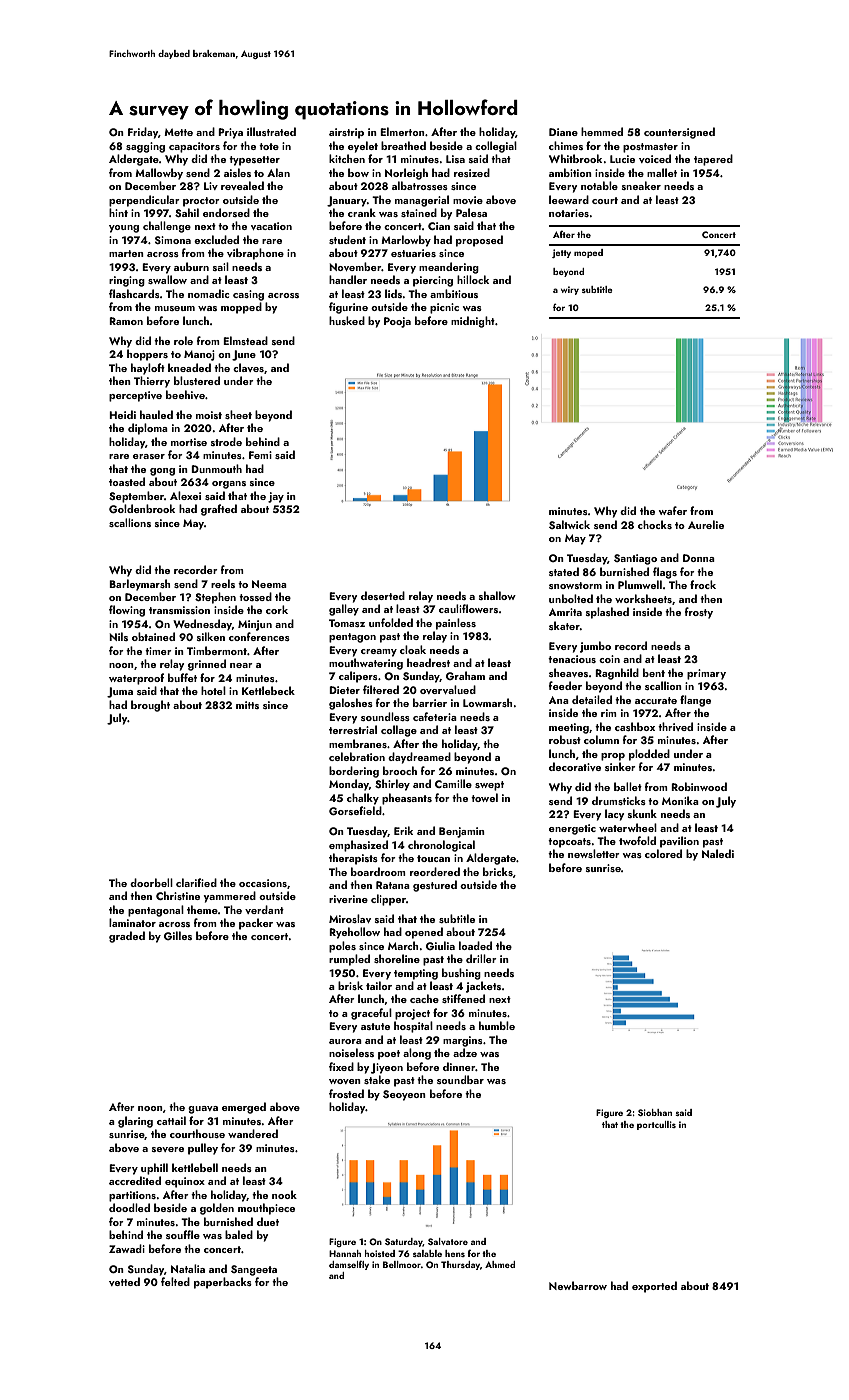  Describe the element at coordinates (497, 595) in the screenshot. I see `shallow` at that location.
